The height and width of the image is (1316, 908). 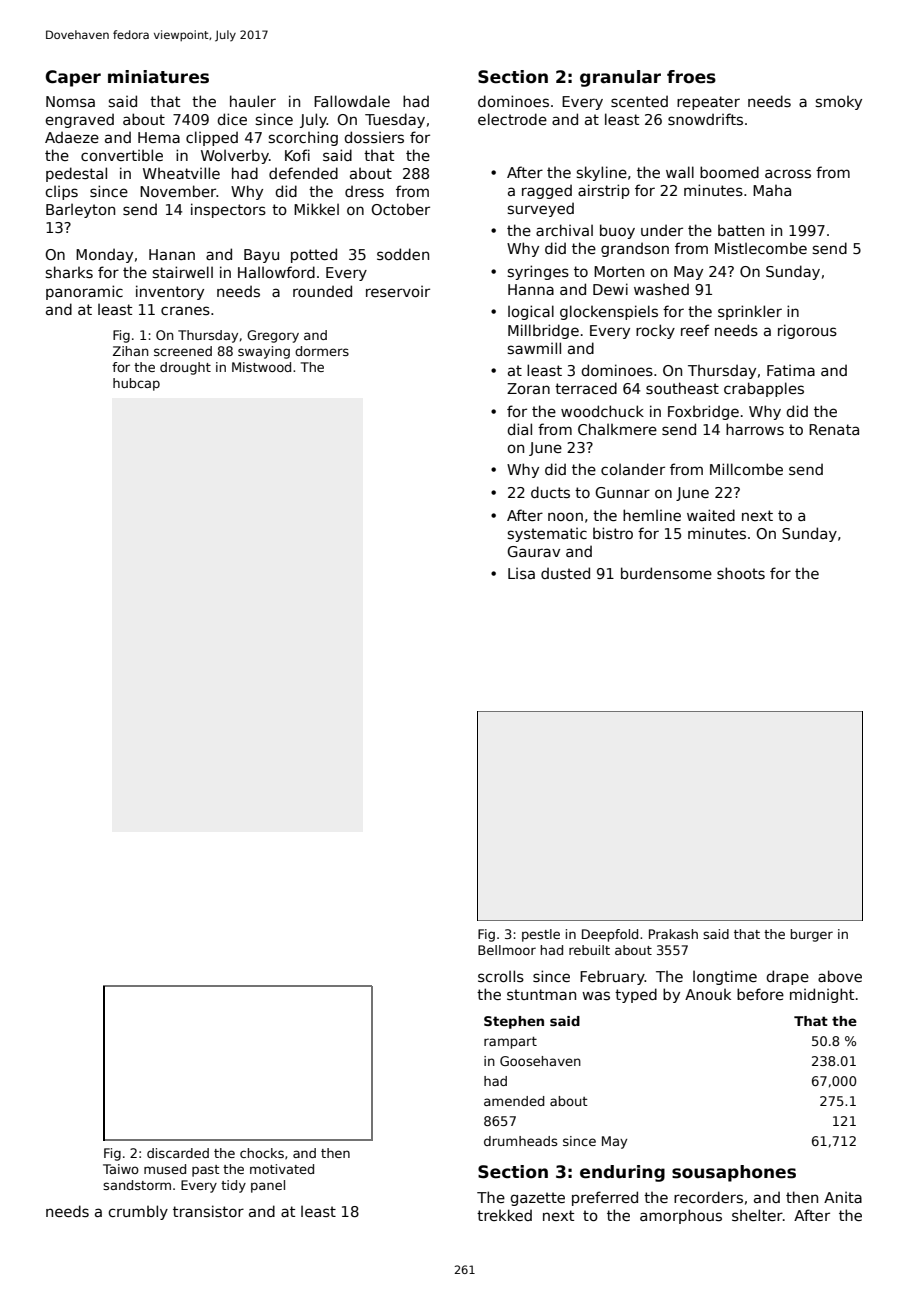 What do you see at coordinates (541, 935) in the image?
I see `pestle` at bounding box center [541, 935].
